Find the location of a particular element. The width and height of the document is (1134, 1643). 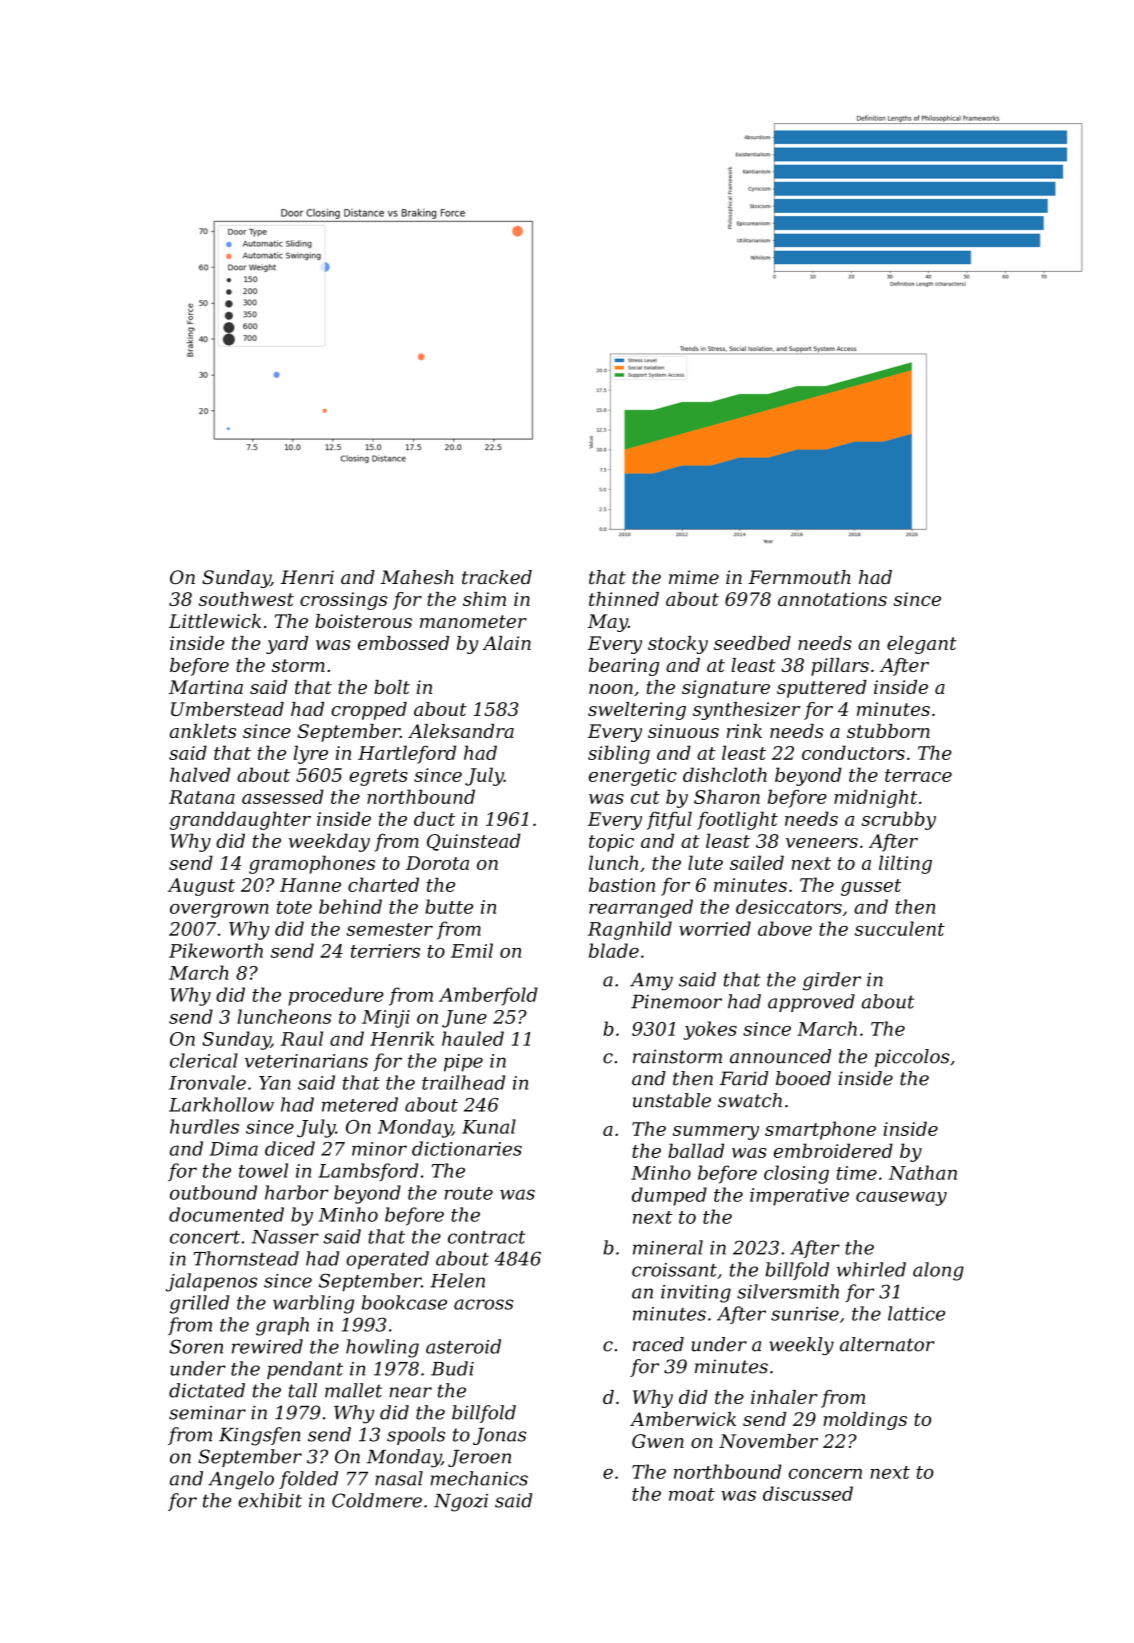

Jonas is located at coordinates (499, 1436).
